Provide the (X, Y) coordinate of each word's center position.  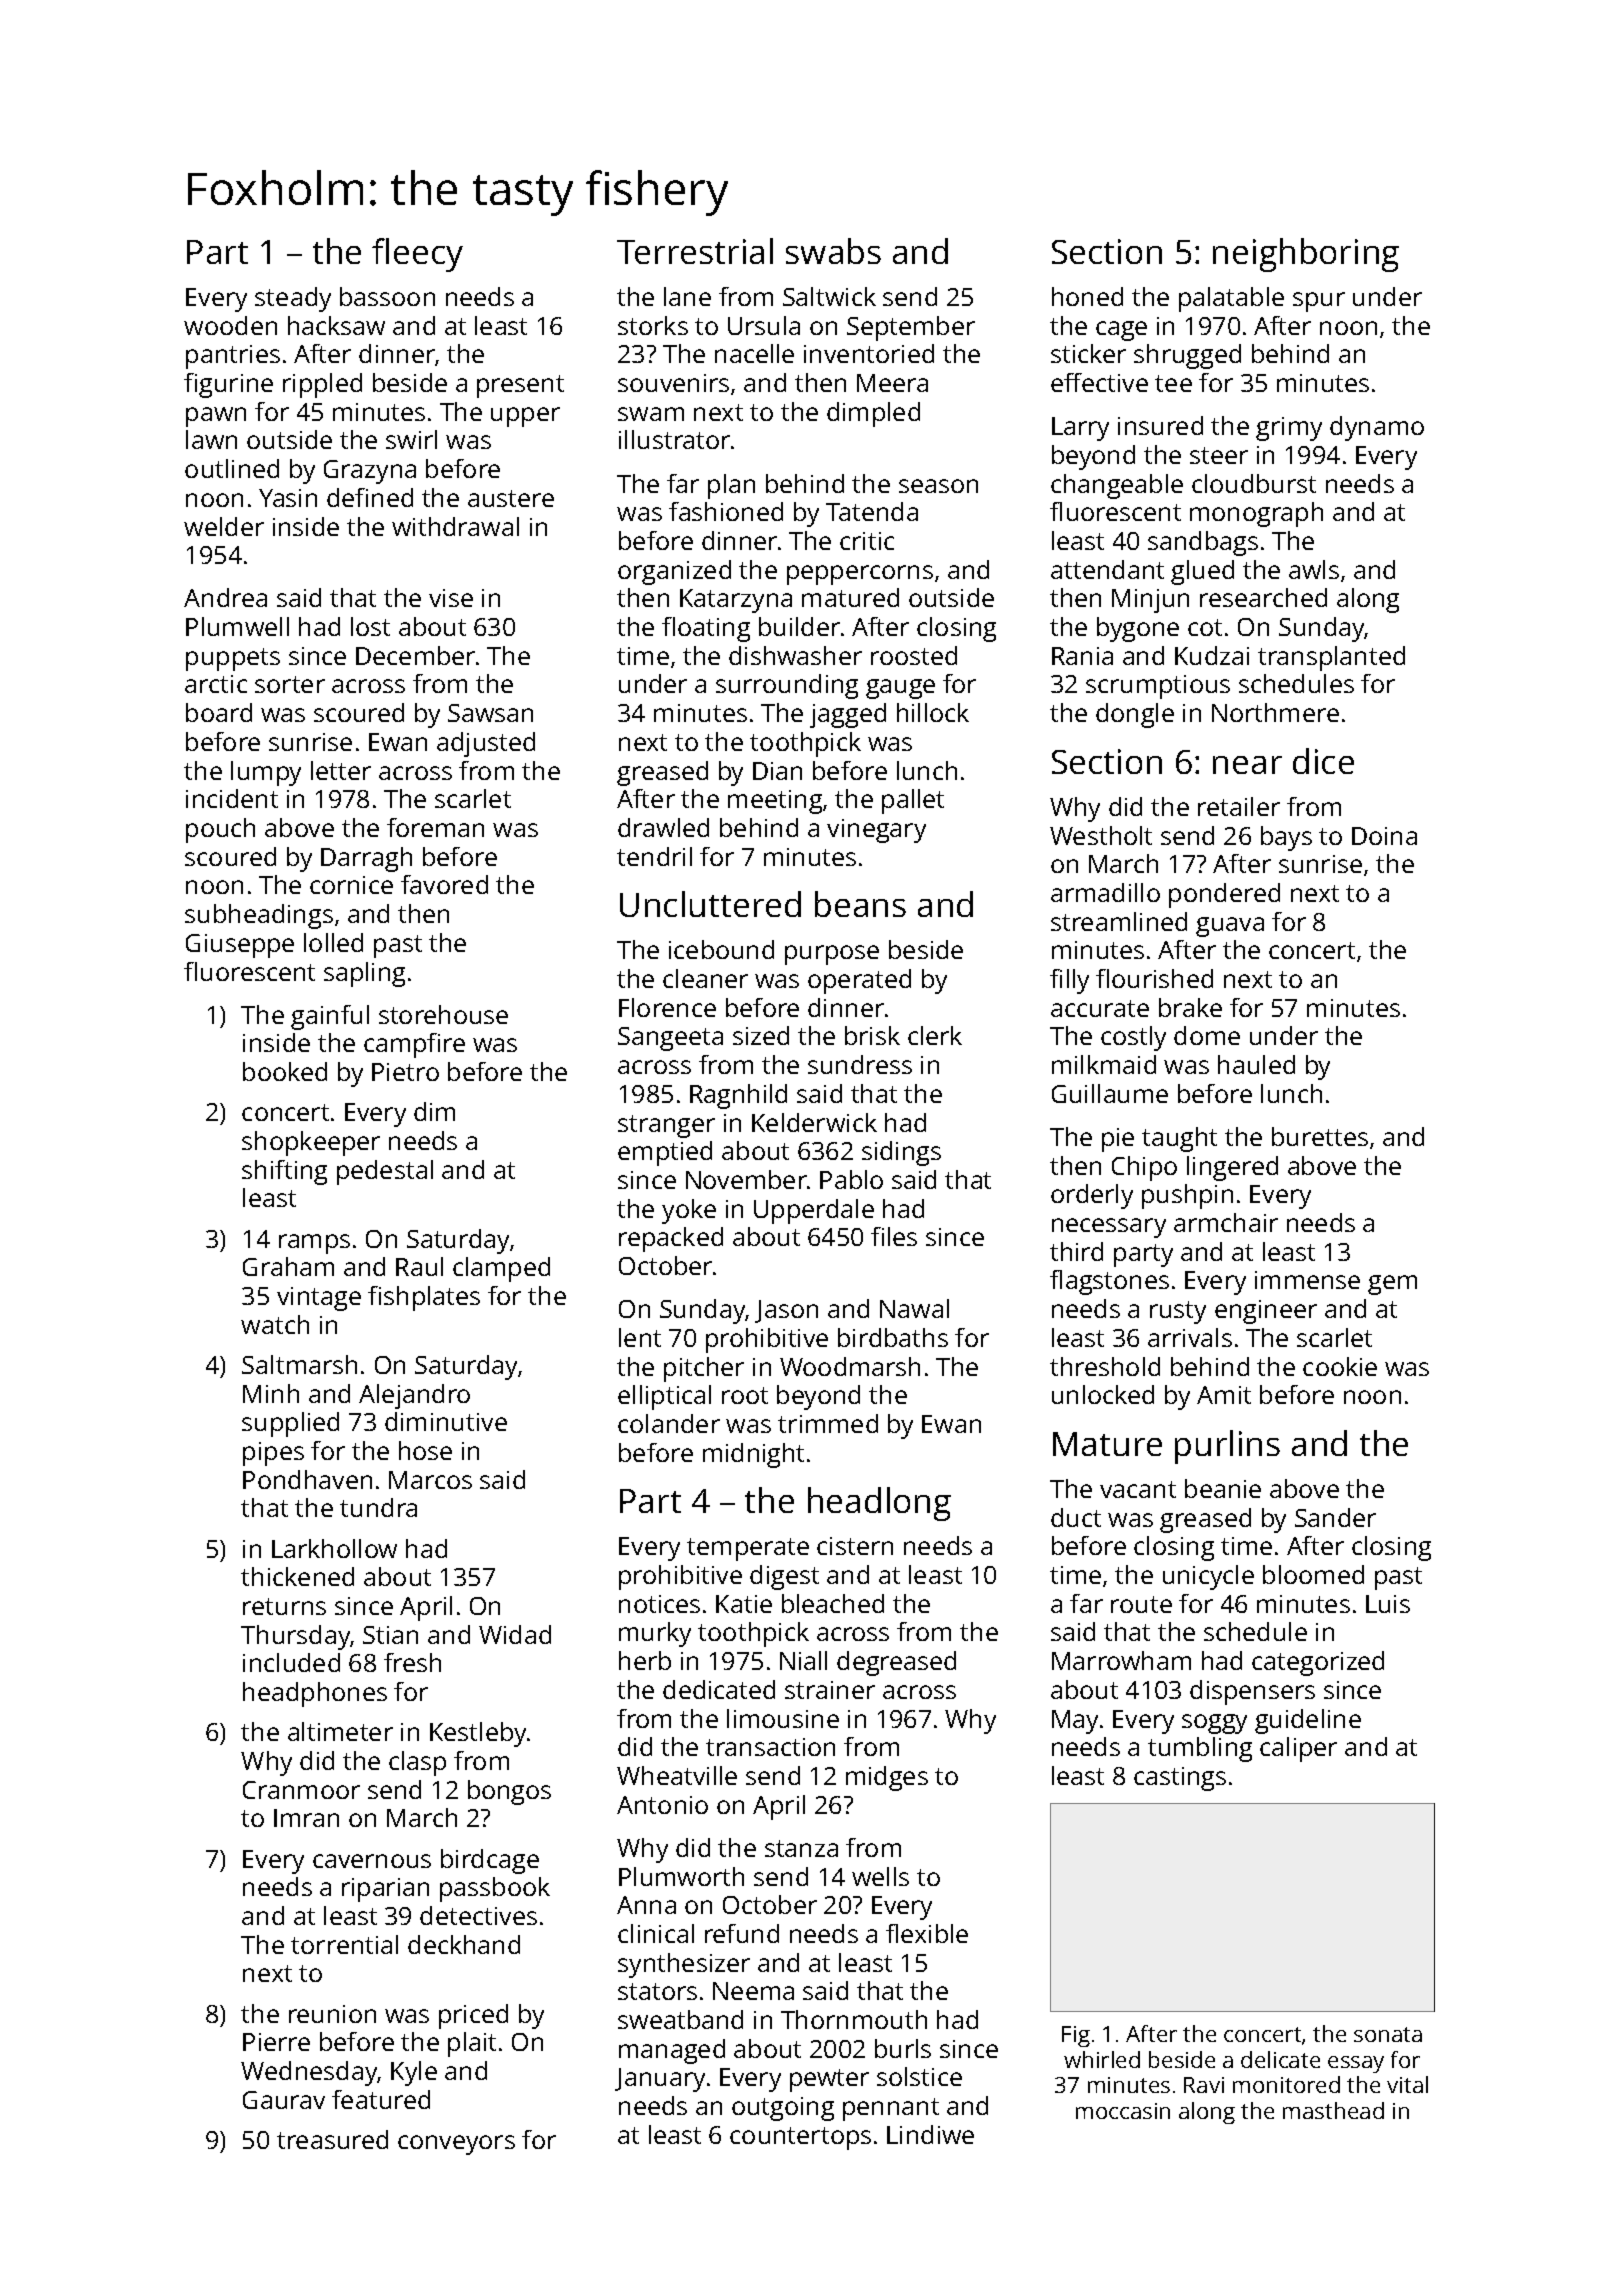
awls (1314, 569)
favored (444, 884)
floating (706, 629)
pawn (216, 417)
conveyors (456, 2145)
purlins (1227, 1447)
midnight (753, 1455)
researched (1263, 597)
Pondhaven (307, 1479)
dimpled (873, 414)
